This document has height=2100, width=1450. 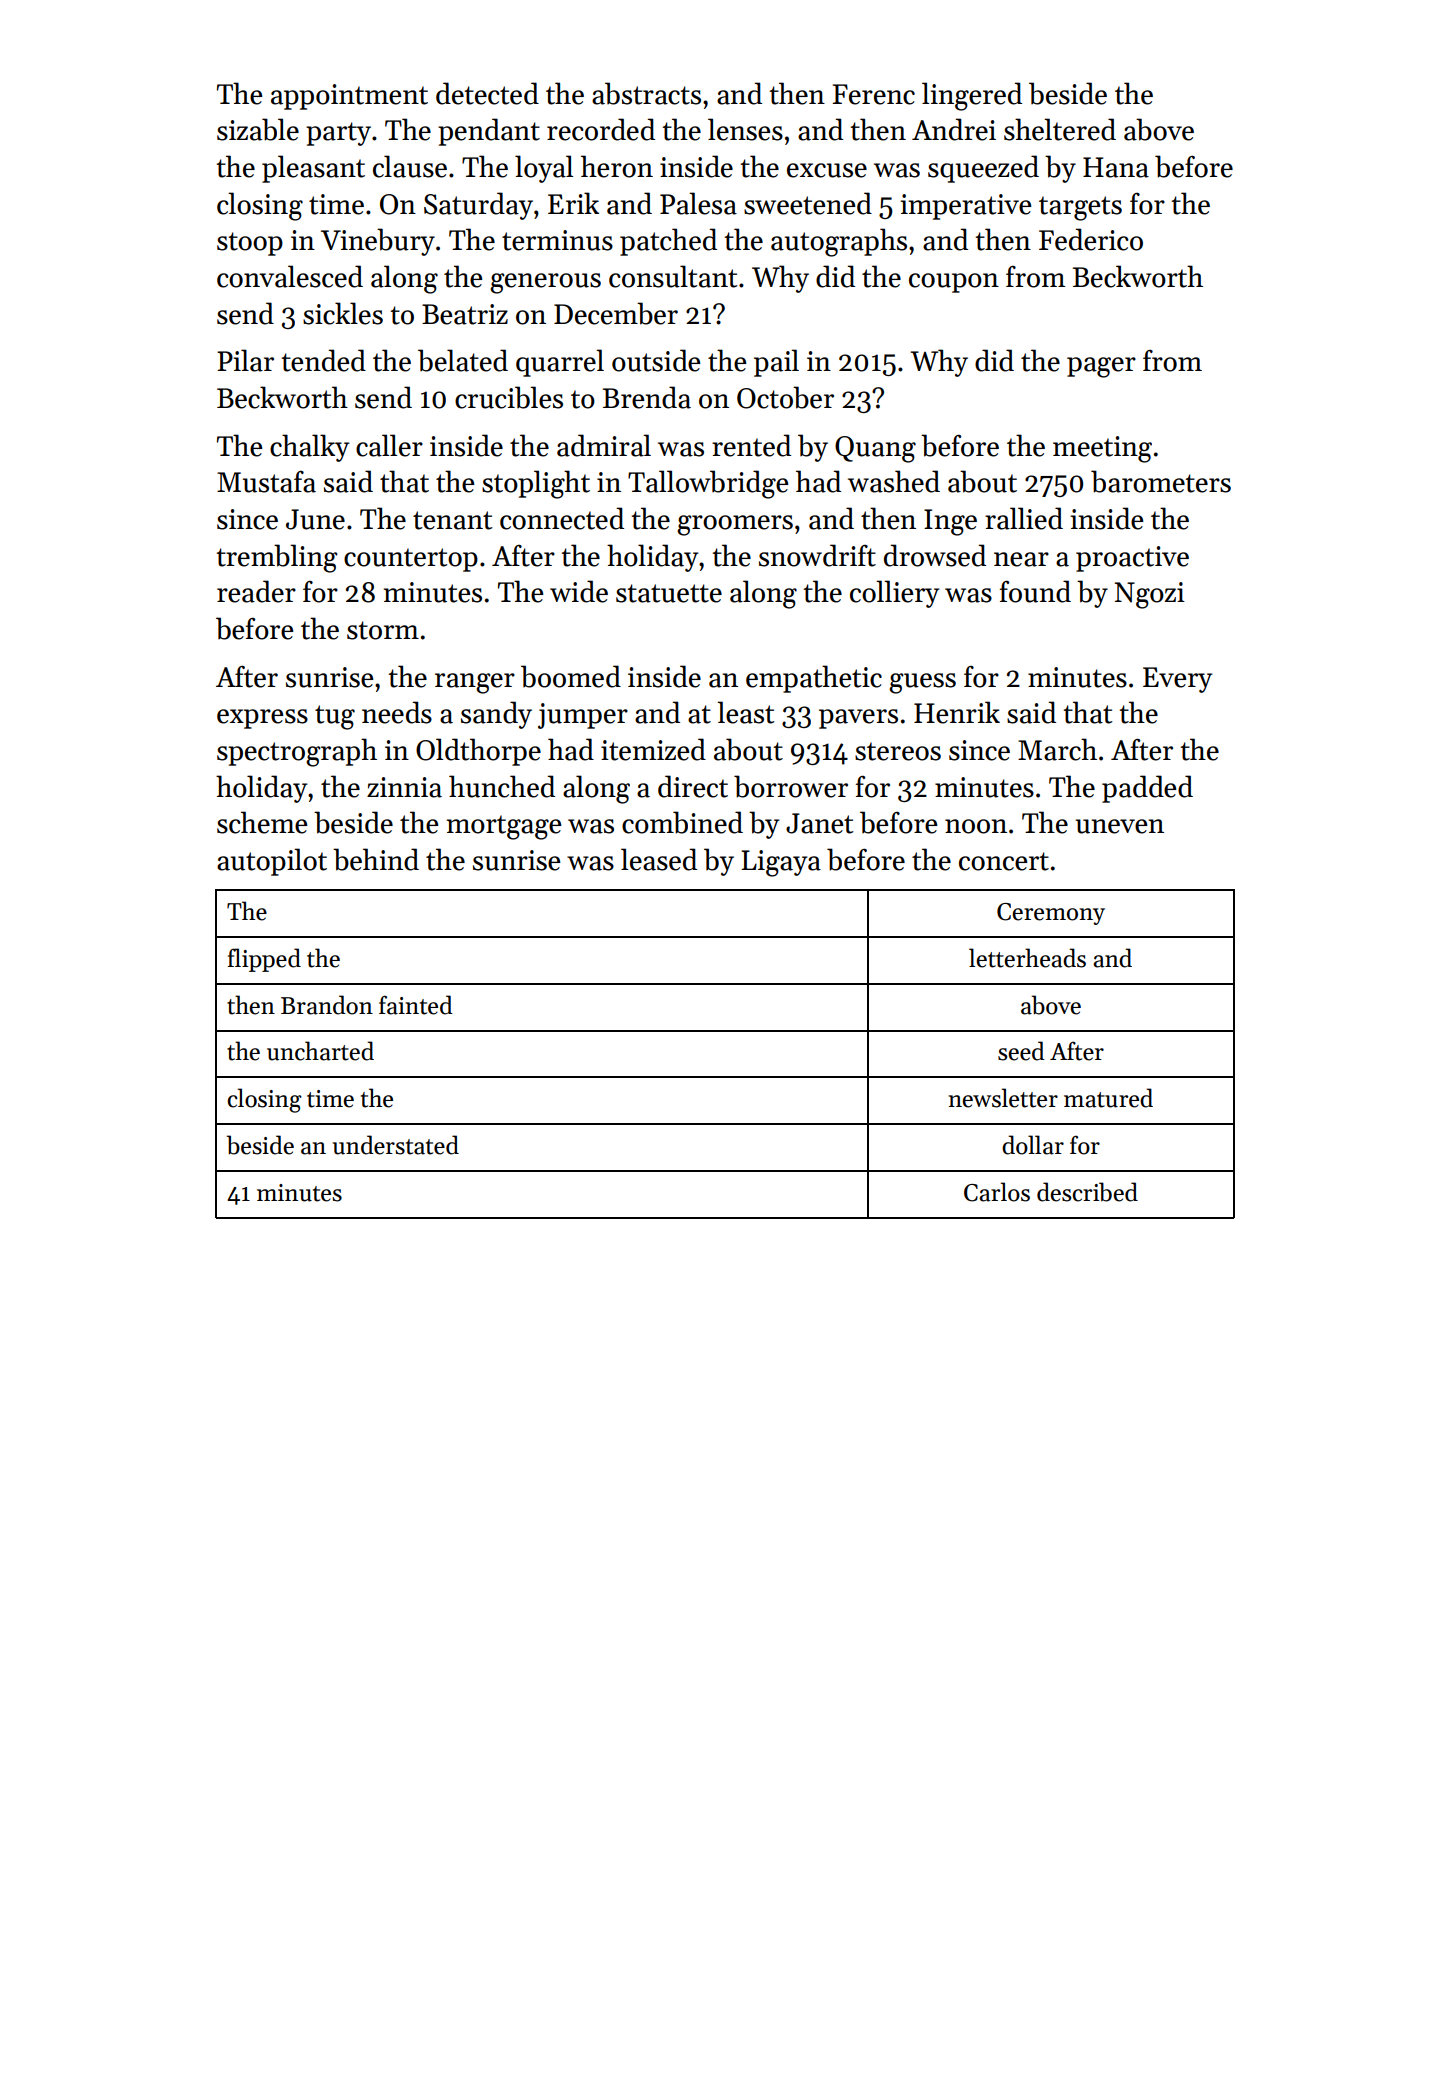 I want to click on Carlos, so click(x=997, y=1192).
